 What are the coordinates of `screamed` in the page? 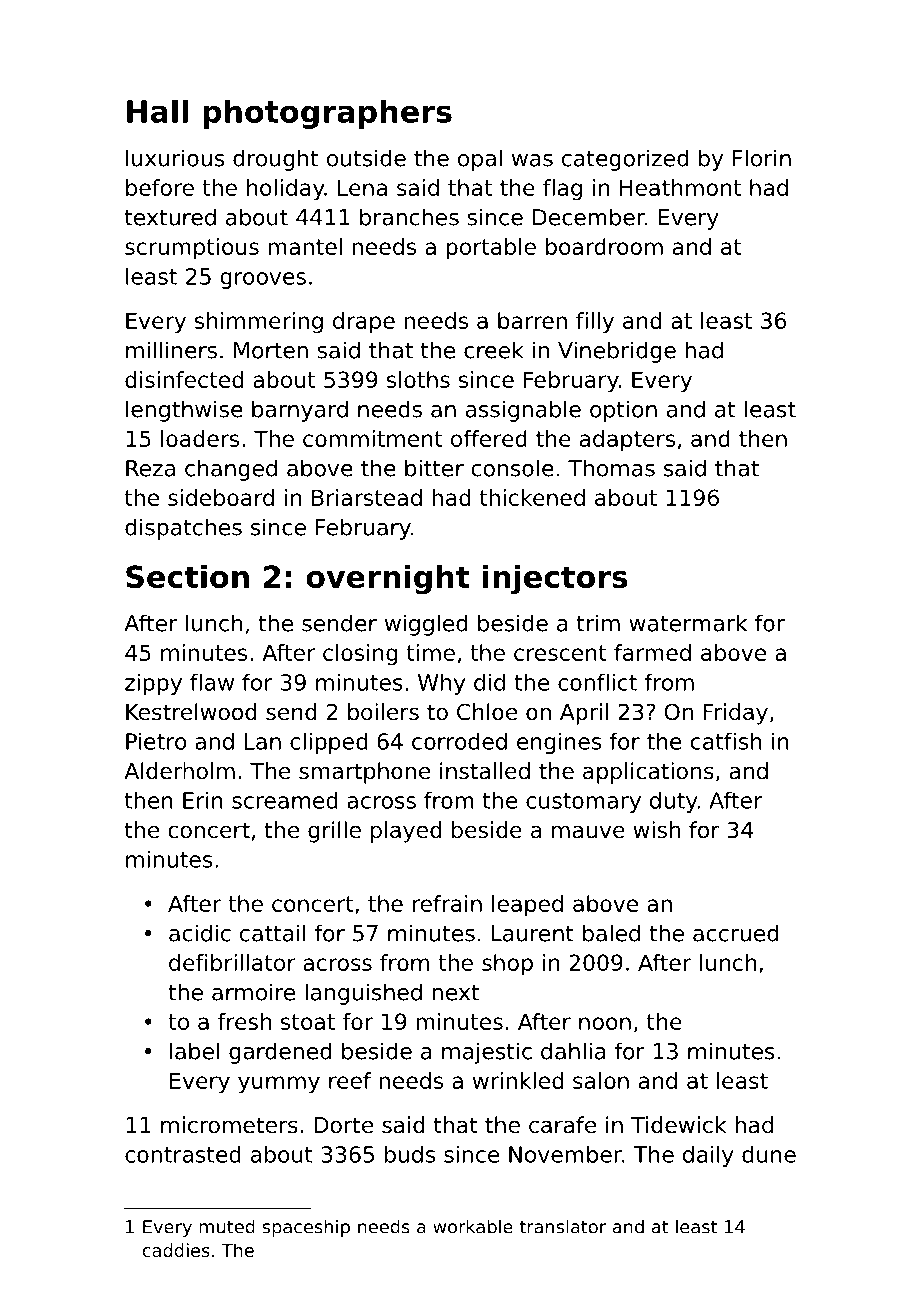 It's located at (285, 800).
